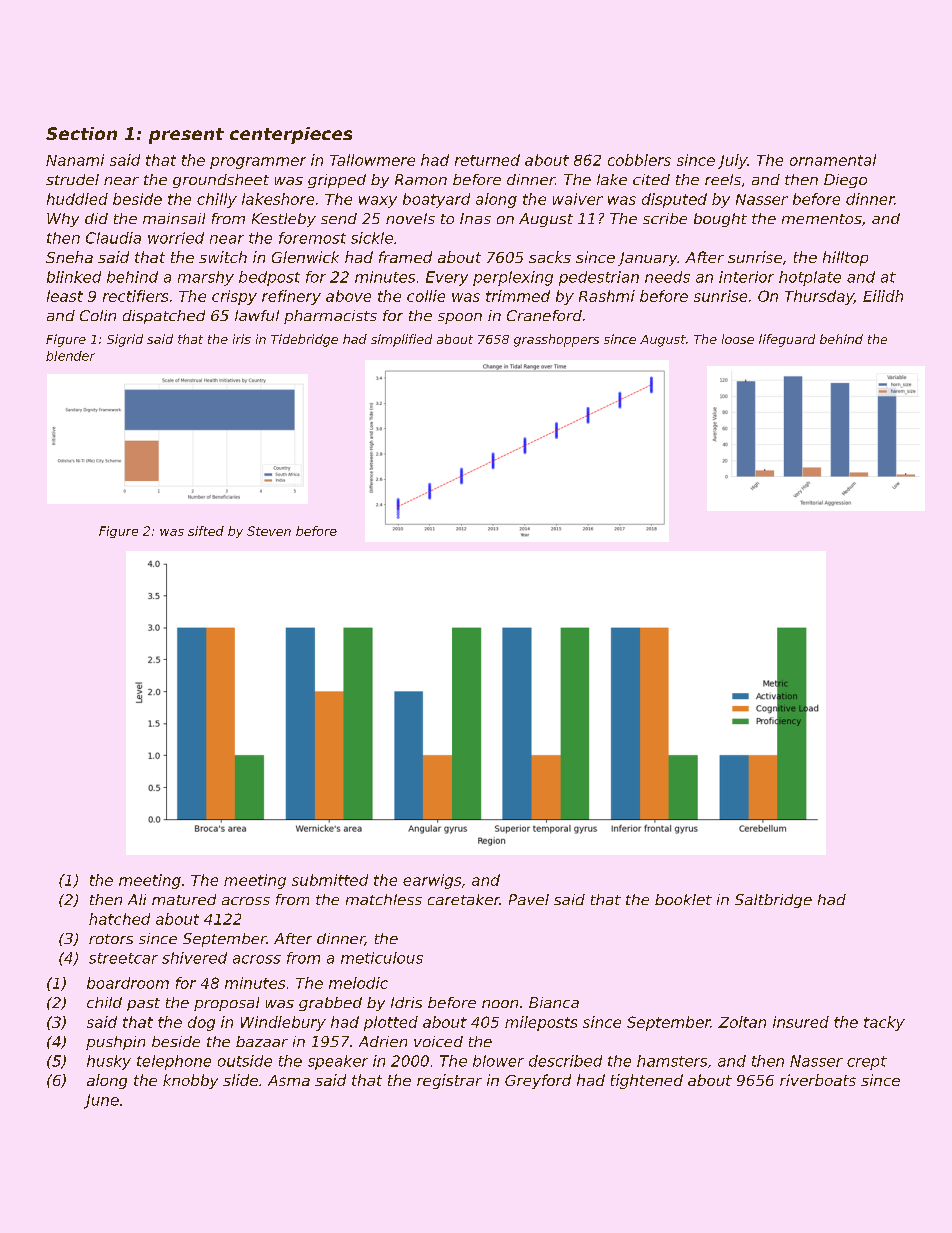 The width and height of the document is (952, 1233). Describe the element at coordinates (667, 277) in the document. I see `needs` at that location.
